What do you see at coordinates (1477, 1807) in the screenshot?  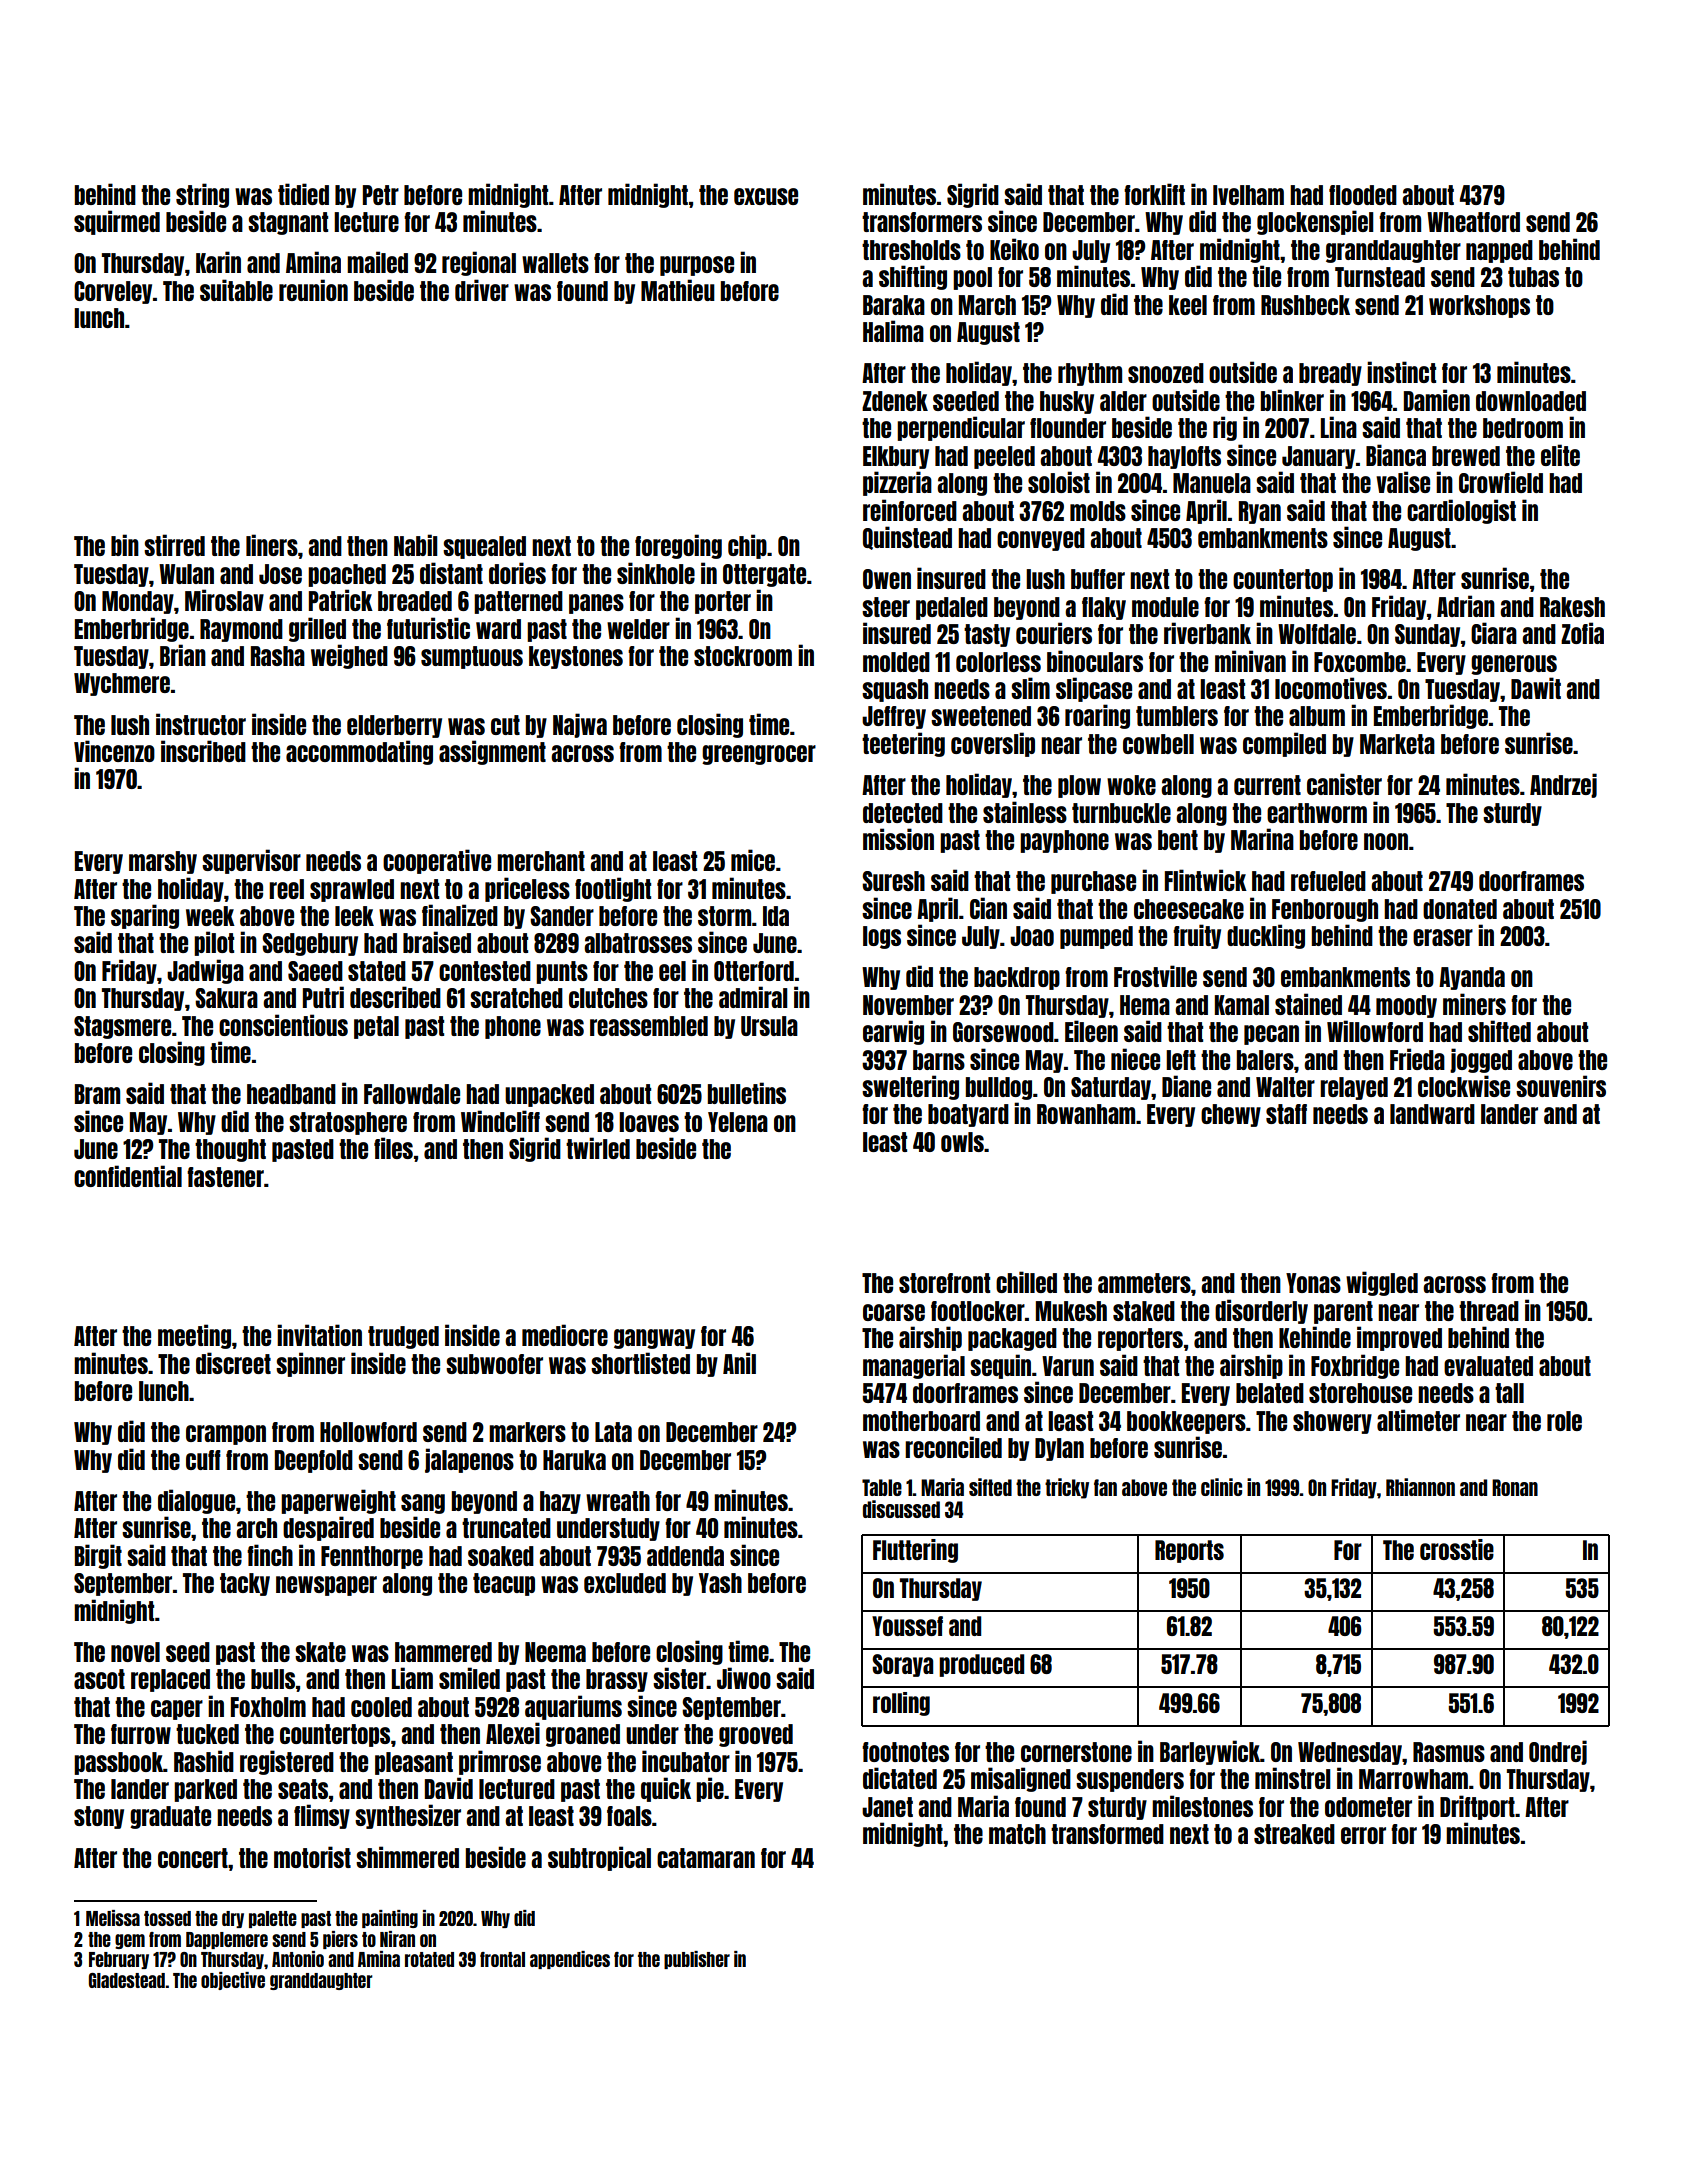 I see `Driftport` at bounding box center [1477, 1807].
